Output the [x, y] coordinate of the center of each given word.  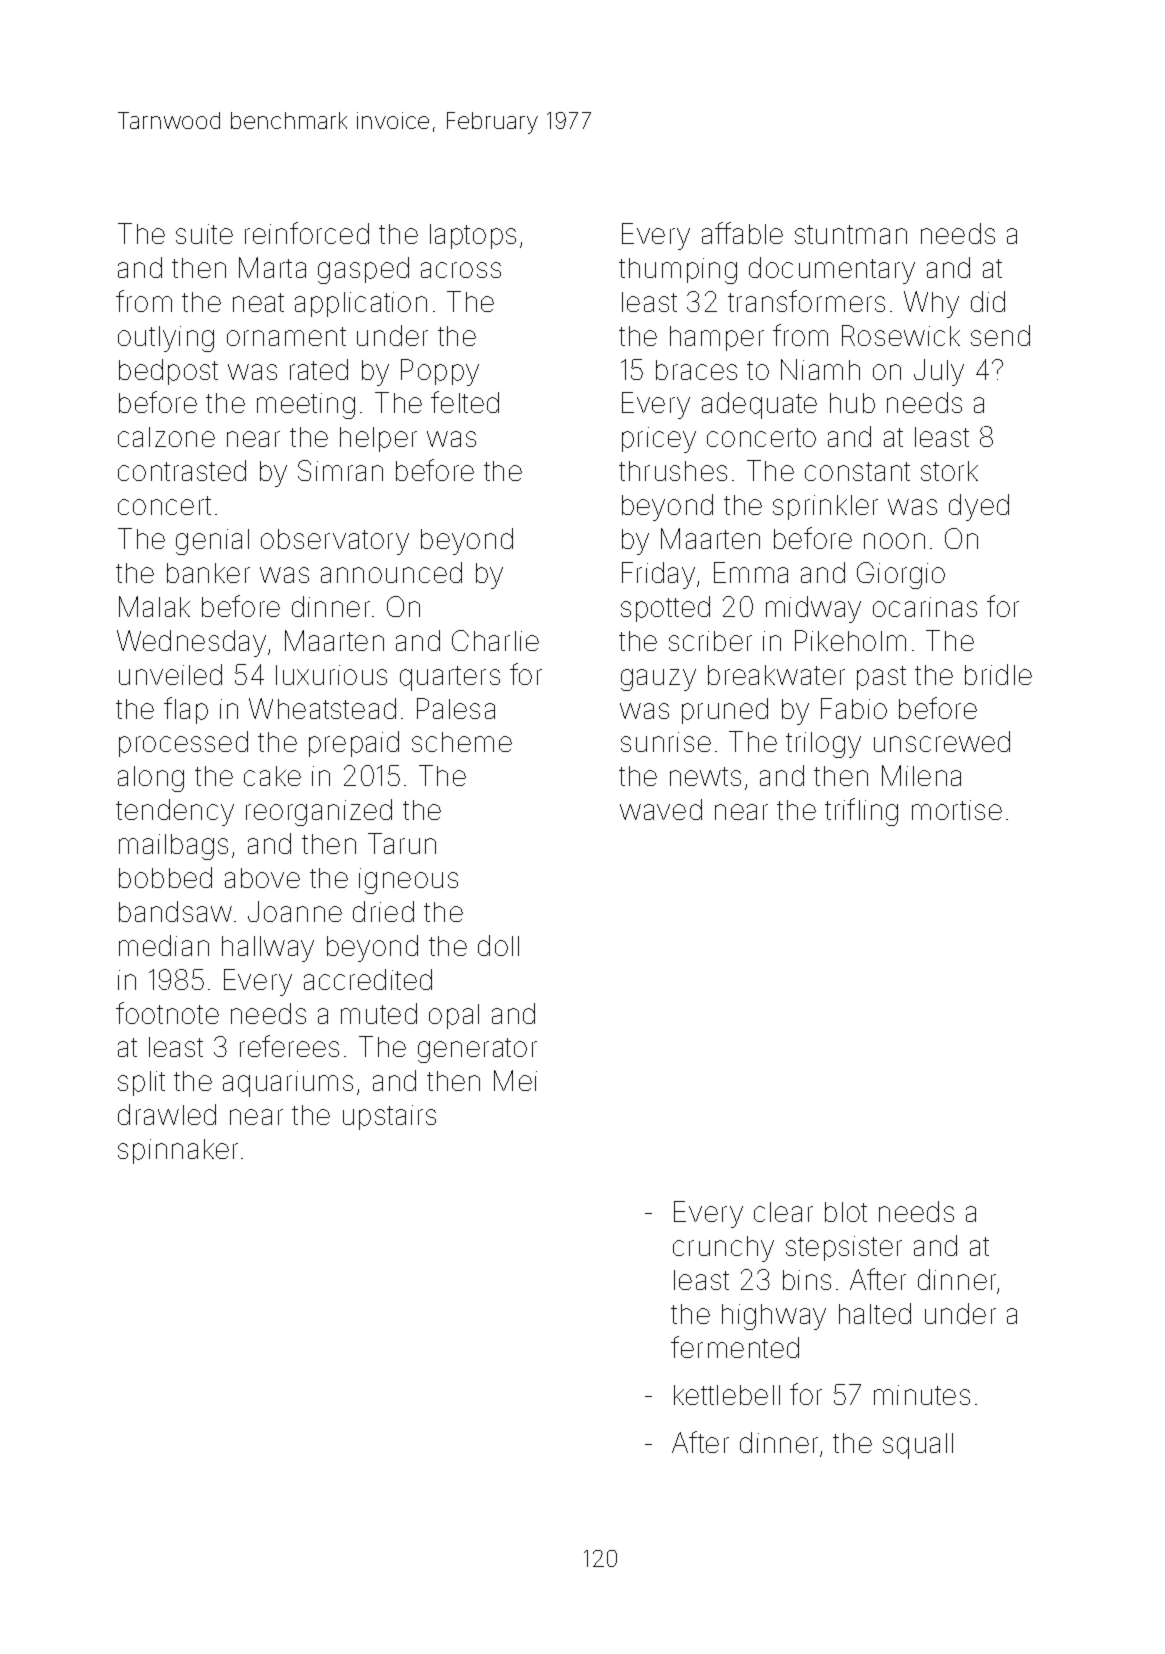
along [151, 779]
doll [498, 945]
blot [846, 1212]
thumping [678, 271]
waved [661, 809]
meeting [306, 406]
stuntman [851, 234]
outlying [166, 339]
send [1000, 335]
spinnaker [178, 1151]
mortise [957, 810]
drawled [167, 1114]
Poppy [440, 372]
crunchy [723, 1249]
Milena [921, 775]
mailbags [173, 847]
